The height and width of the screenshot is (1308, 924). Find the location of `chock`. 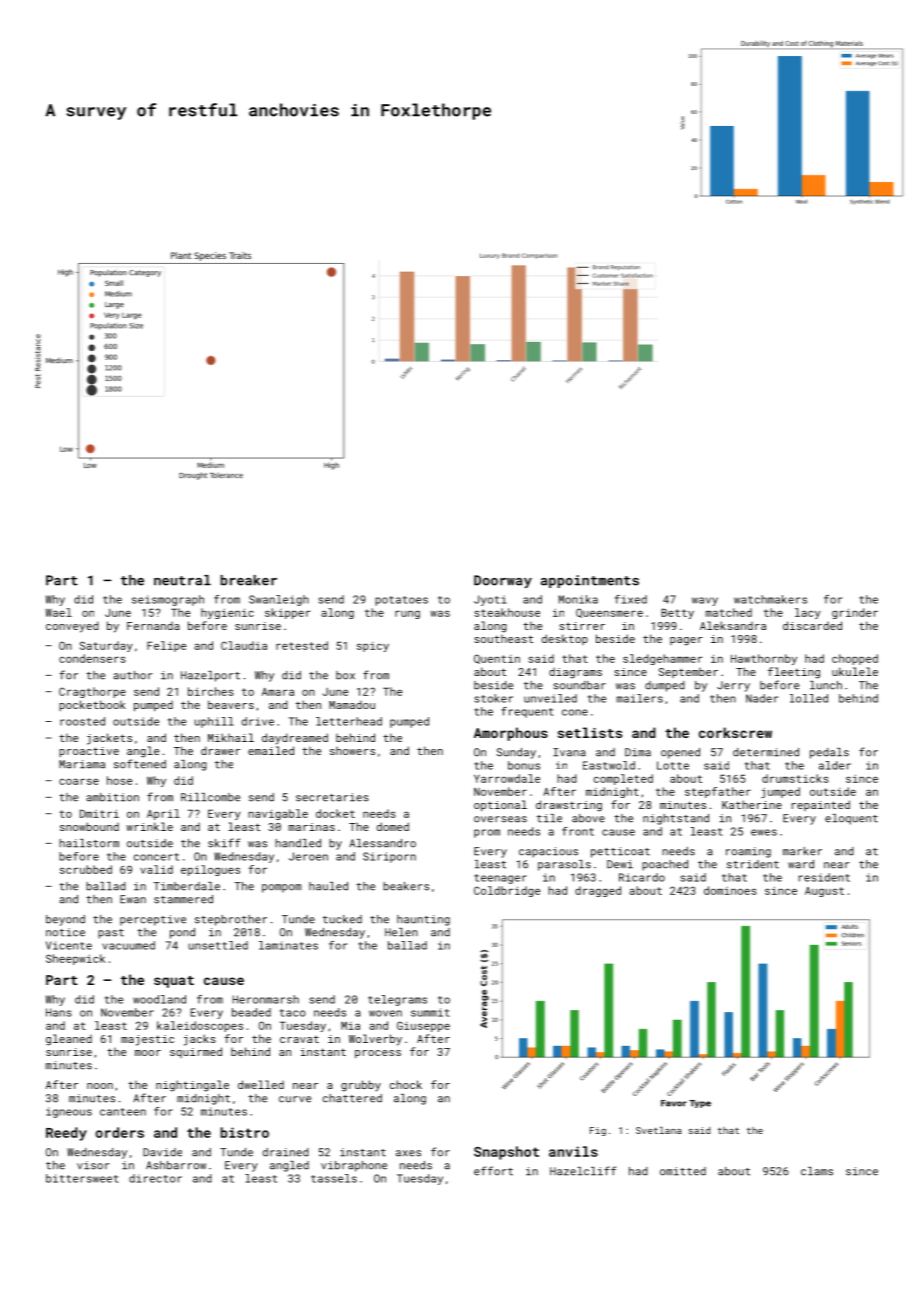

chock is located at coordinates (406, 1084).
